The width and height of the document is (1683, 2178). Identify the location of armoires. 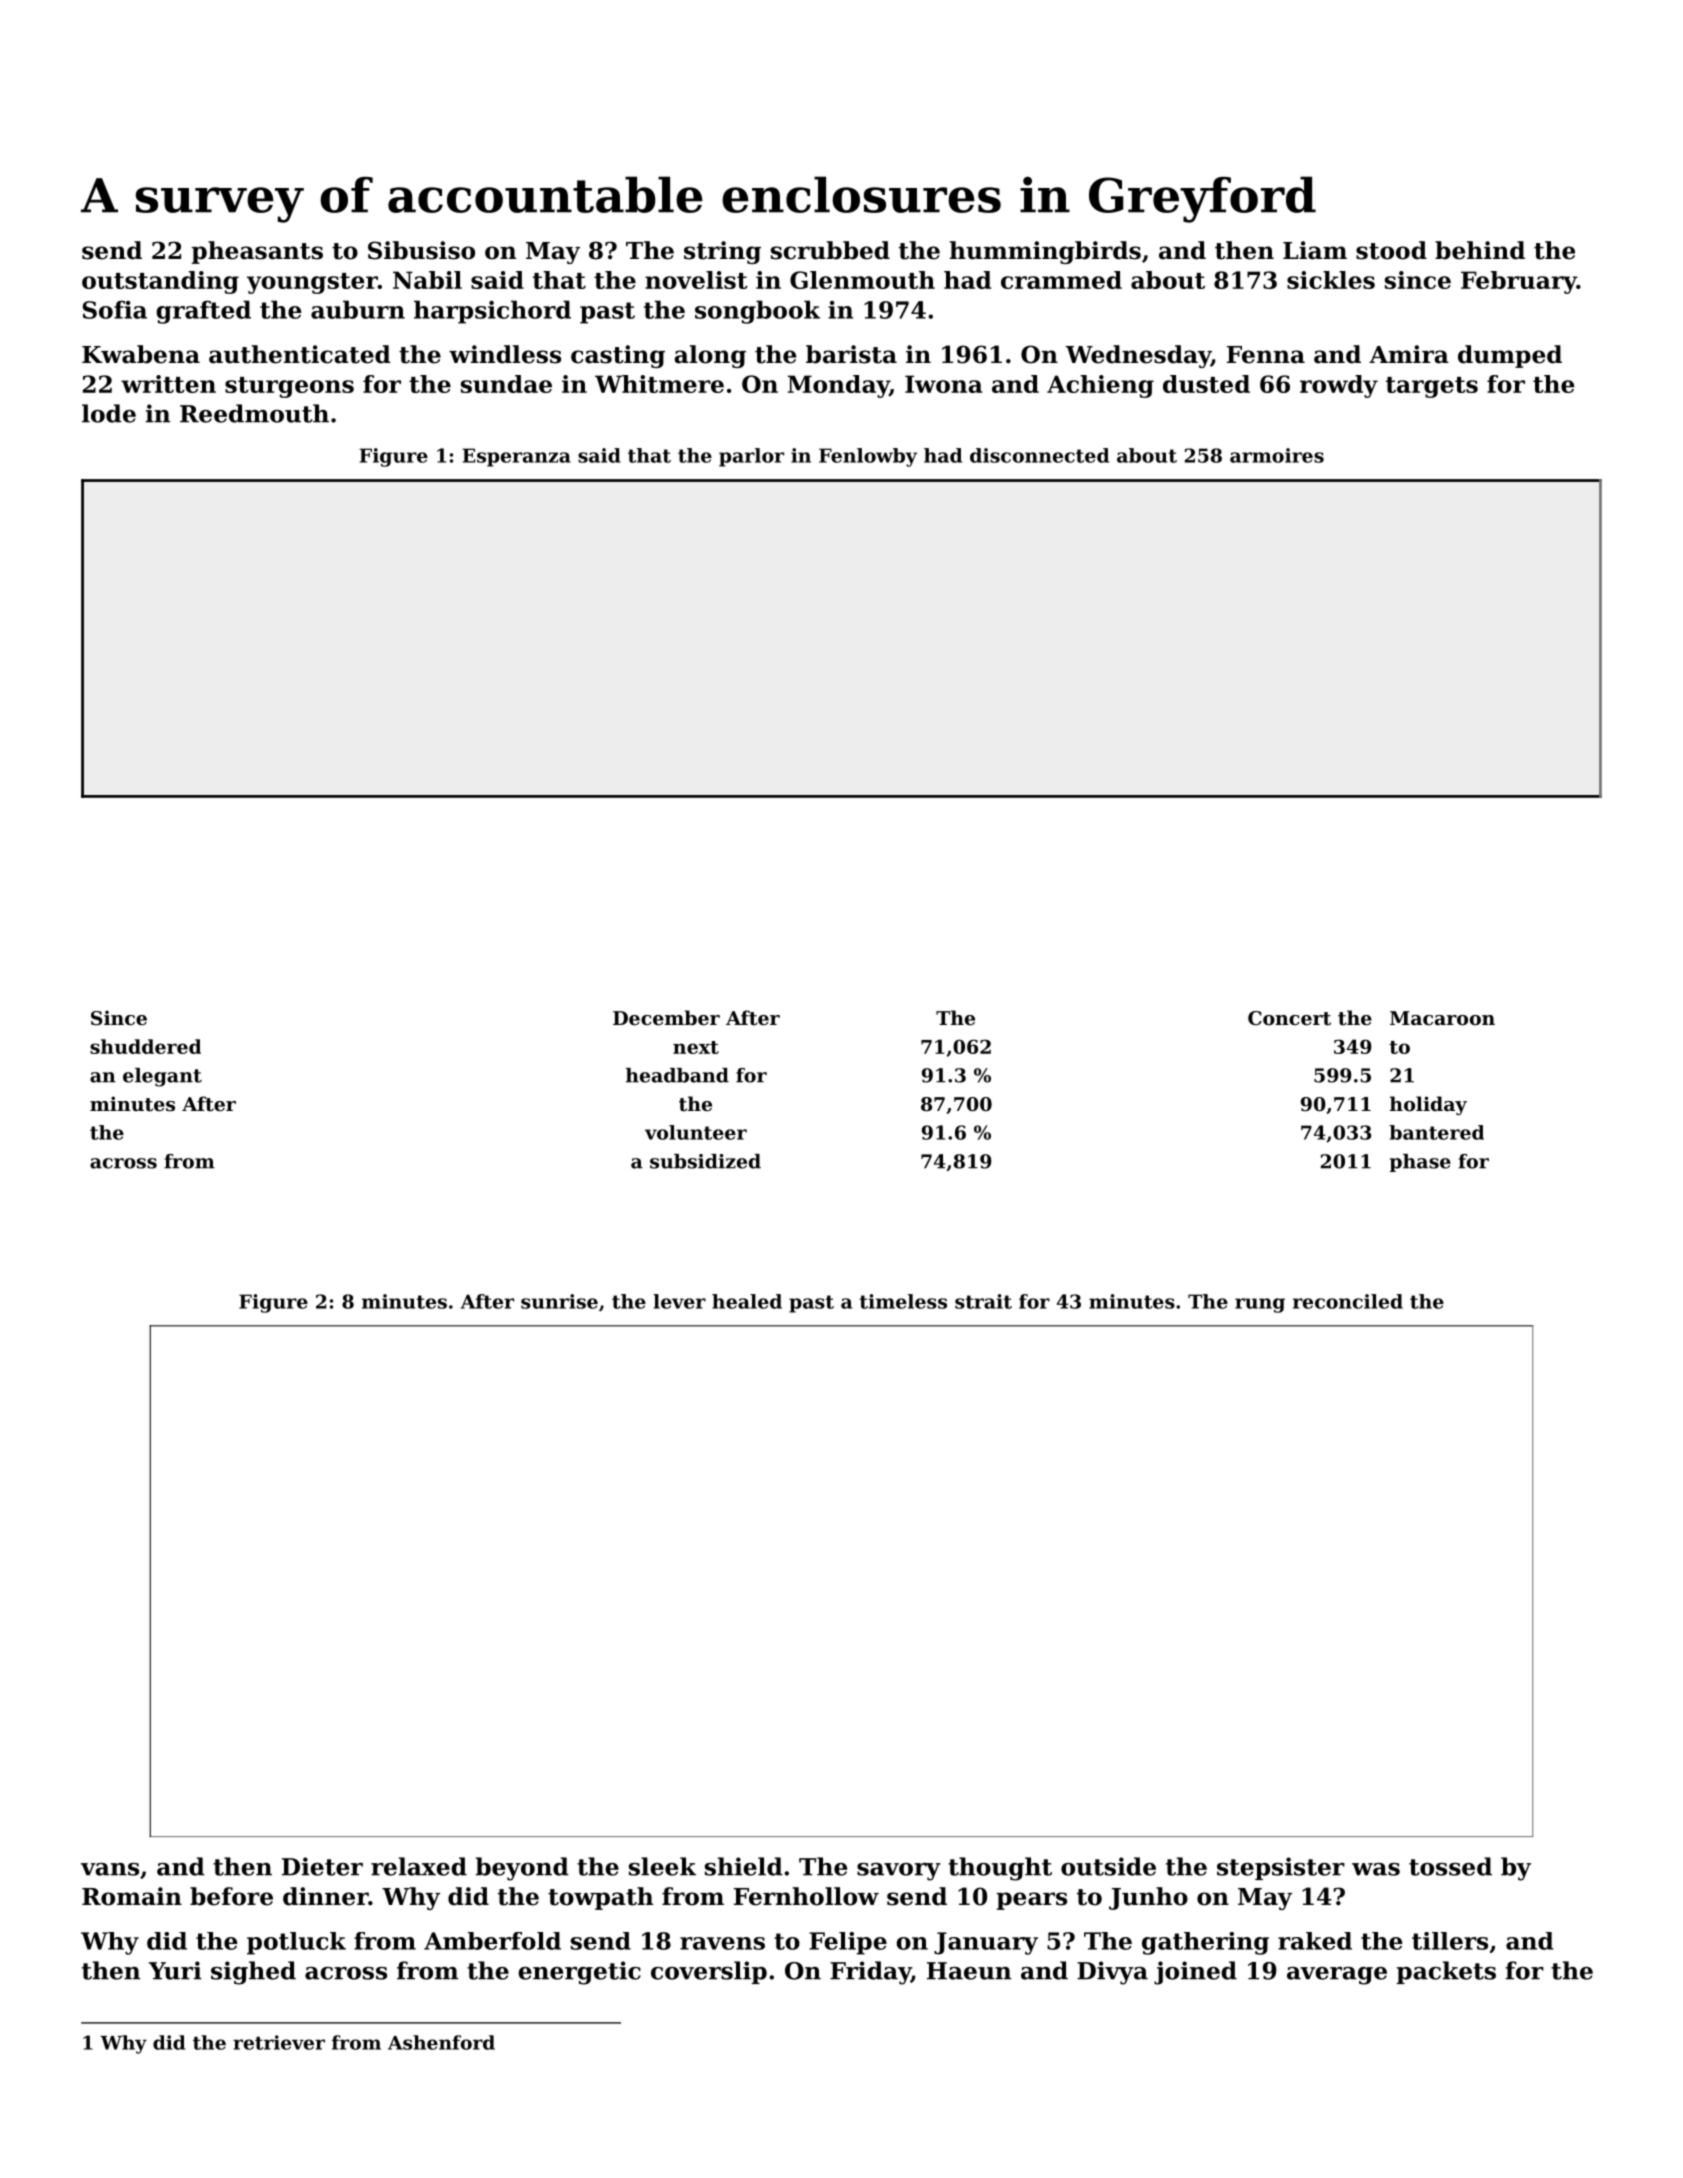
(1277, 455).
